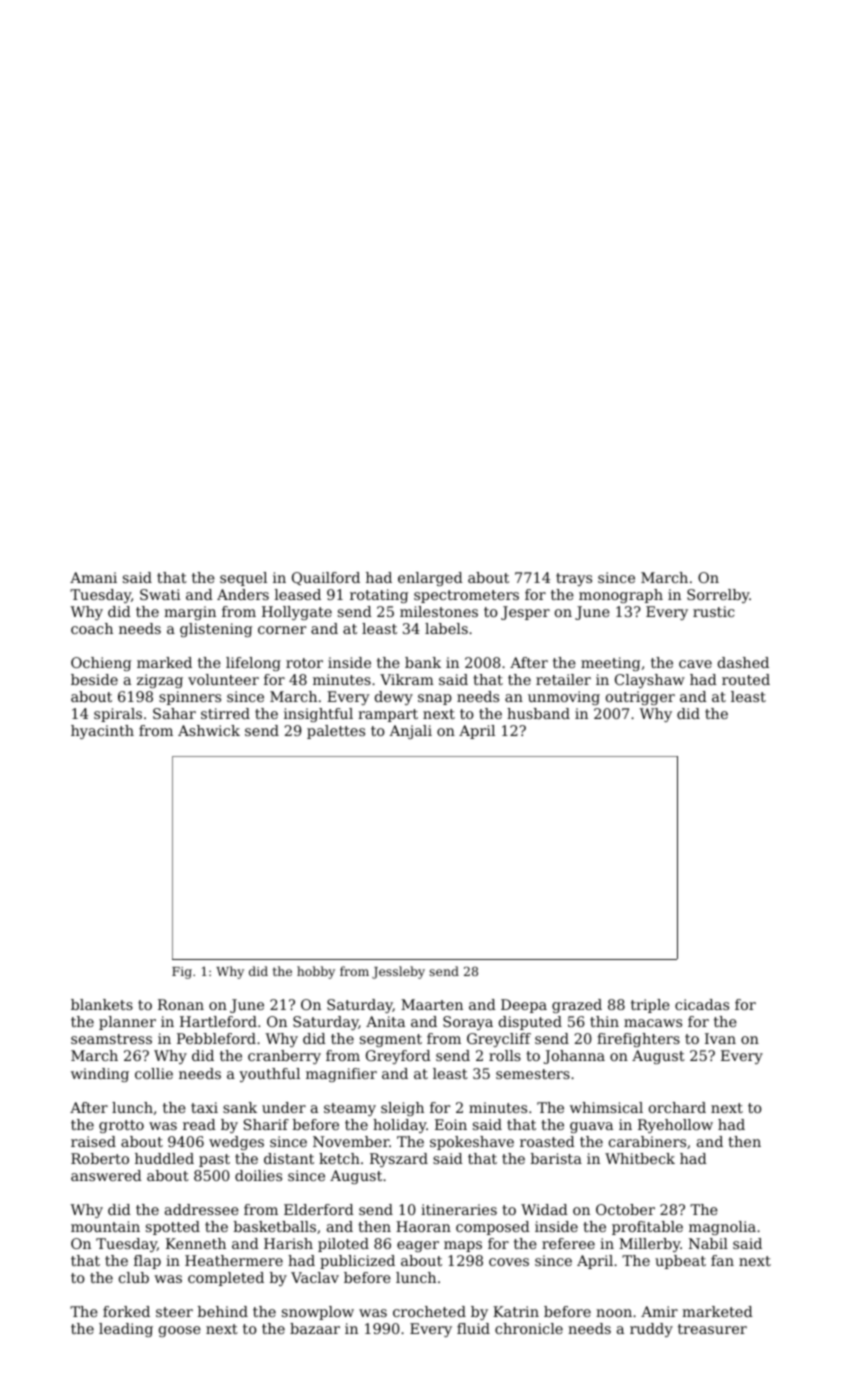 Image resolution: width=849 pixels, height=1400 pixels. Describe the element at coordinates (126, 1330) in the document. I see `leading` at that location.
